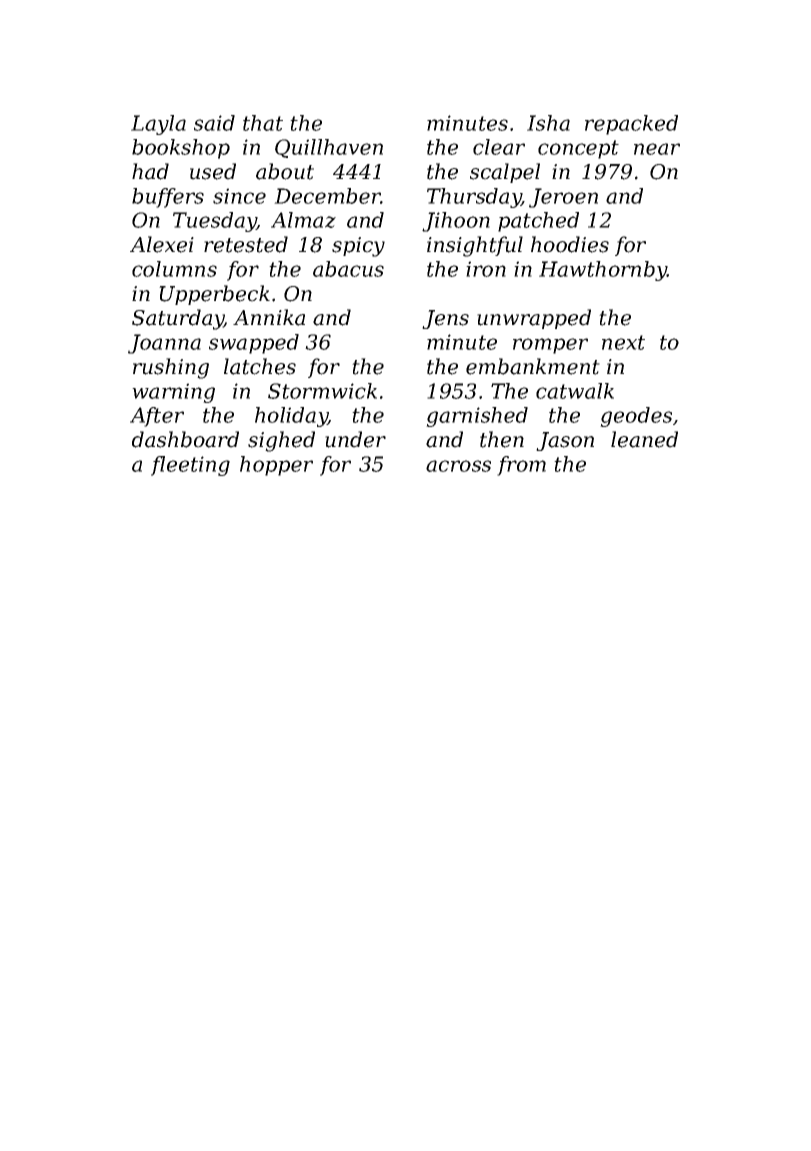  I want to click on Upperbeck, so click(214, 295).
